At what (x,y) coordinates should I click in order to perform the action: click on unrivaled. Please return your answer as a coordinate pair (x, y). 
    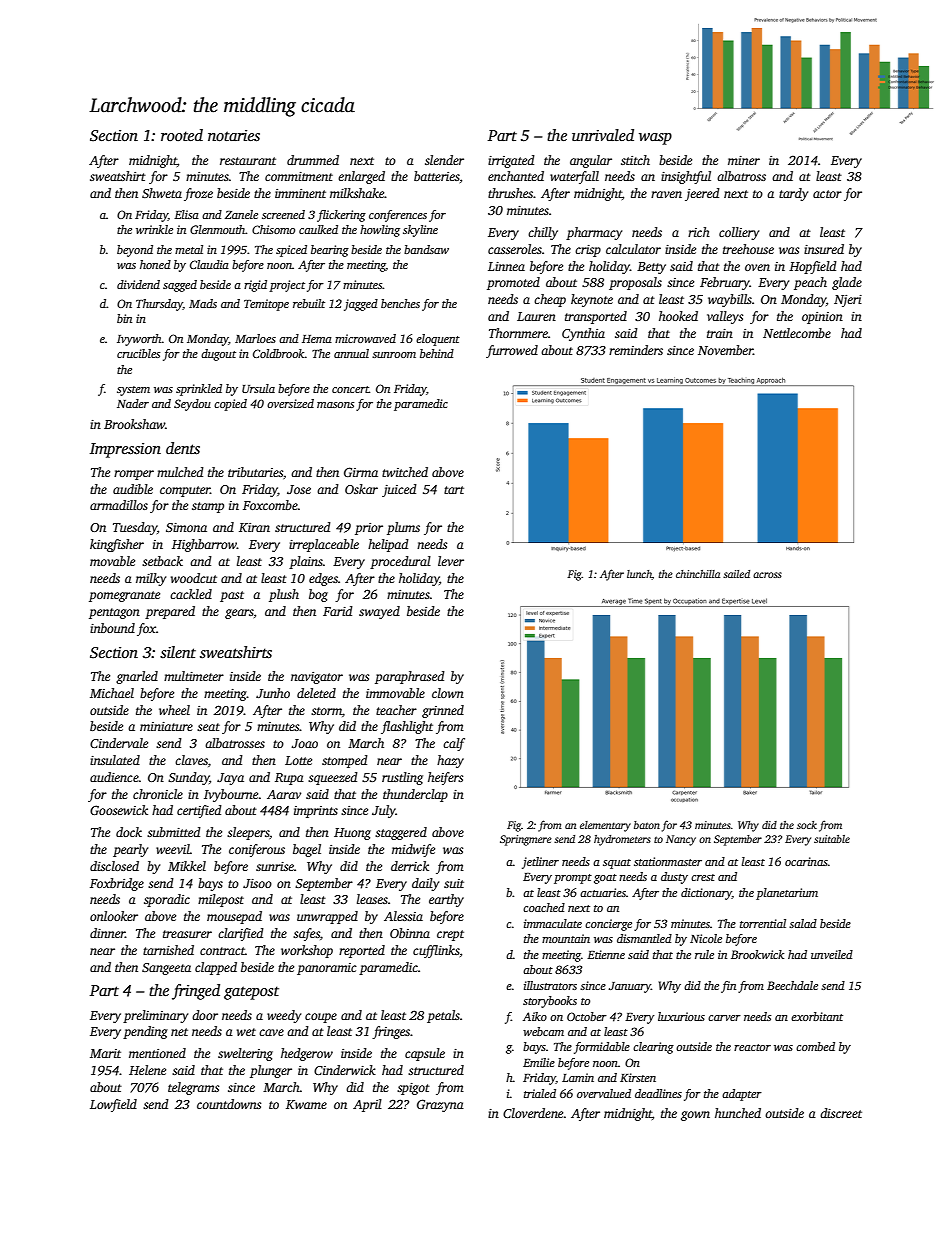
    Looking at the image, I should click on (603, 135).
